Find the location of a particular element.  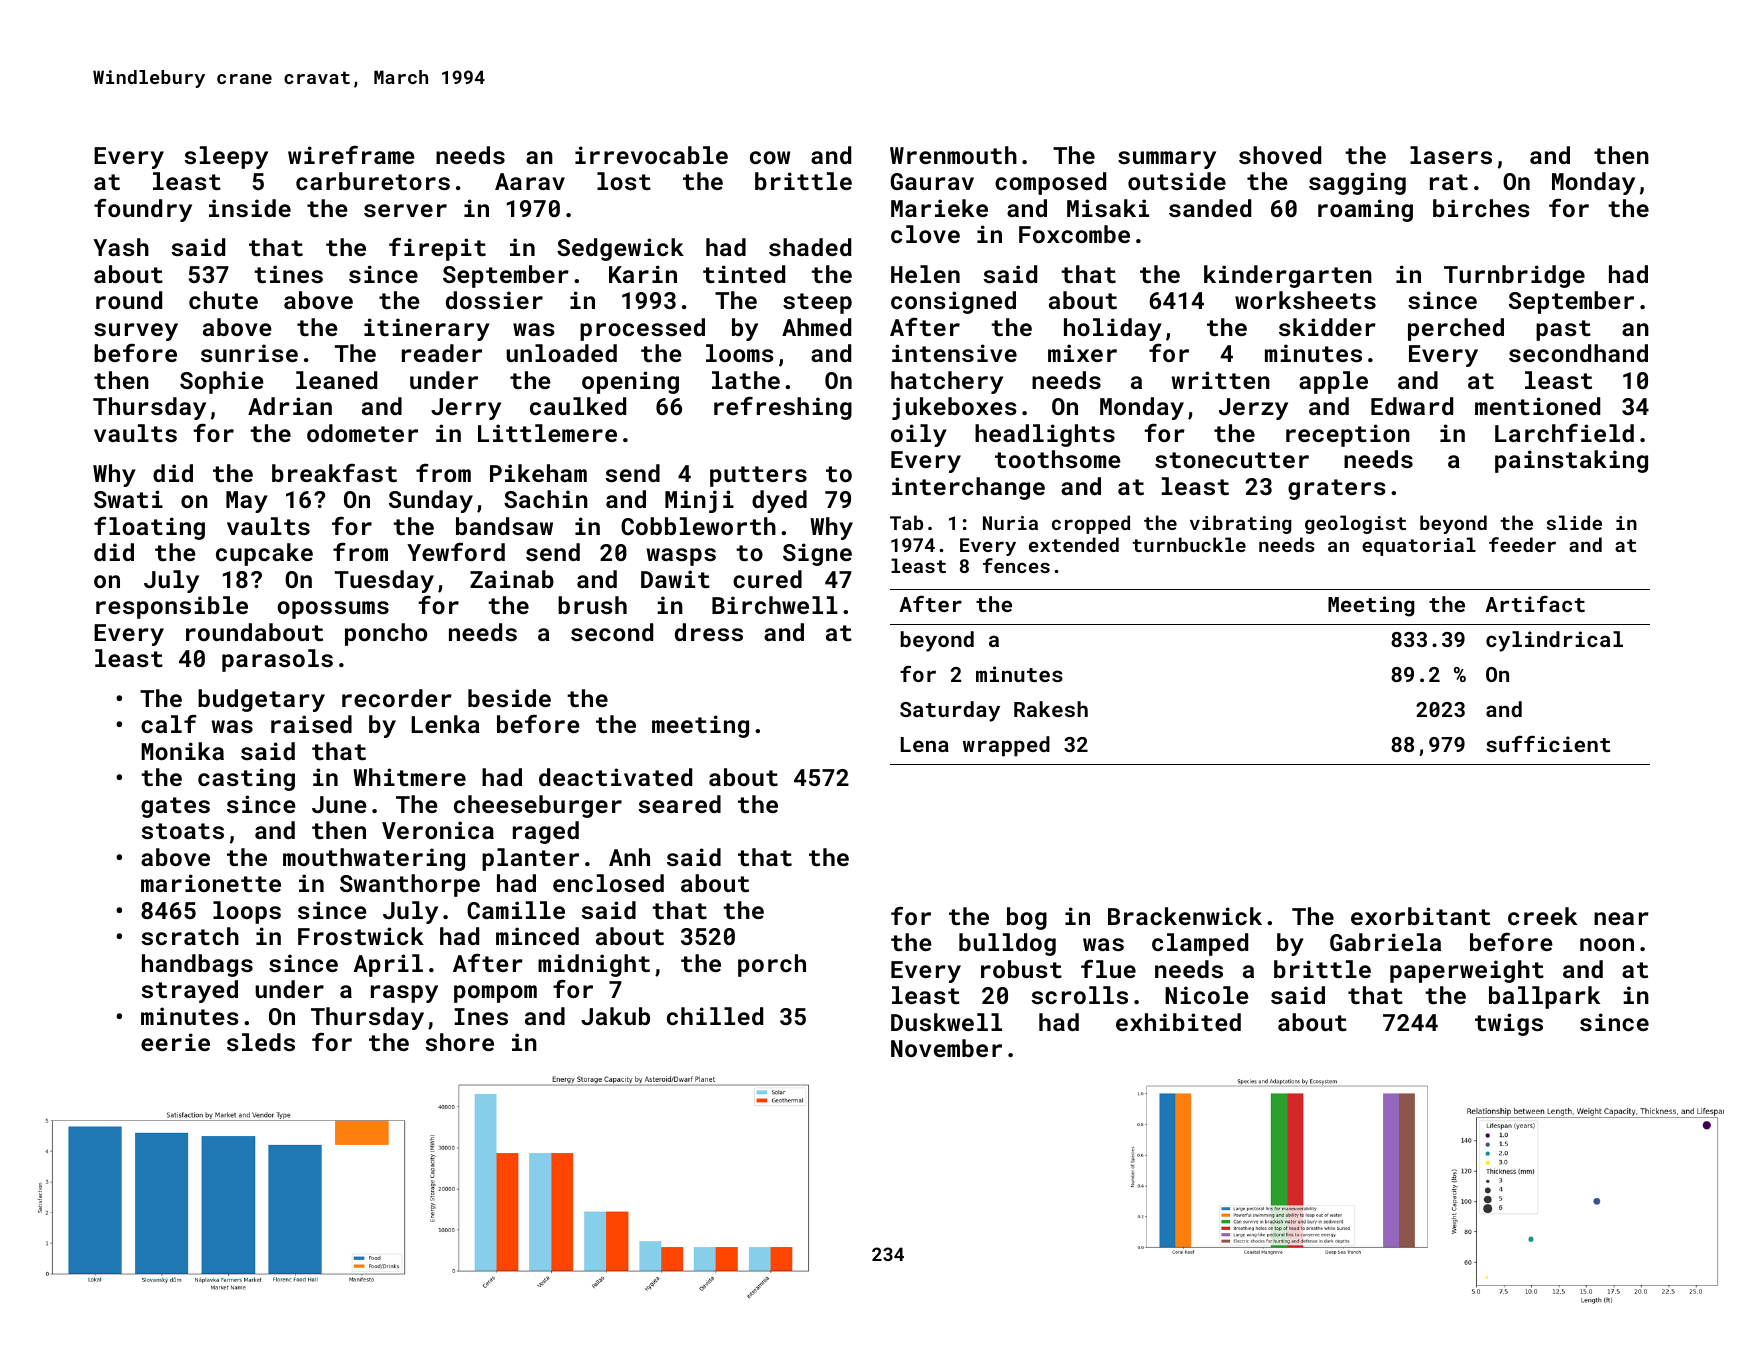

cured is located at coordinates (767, 579).
